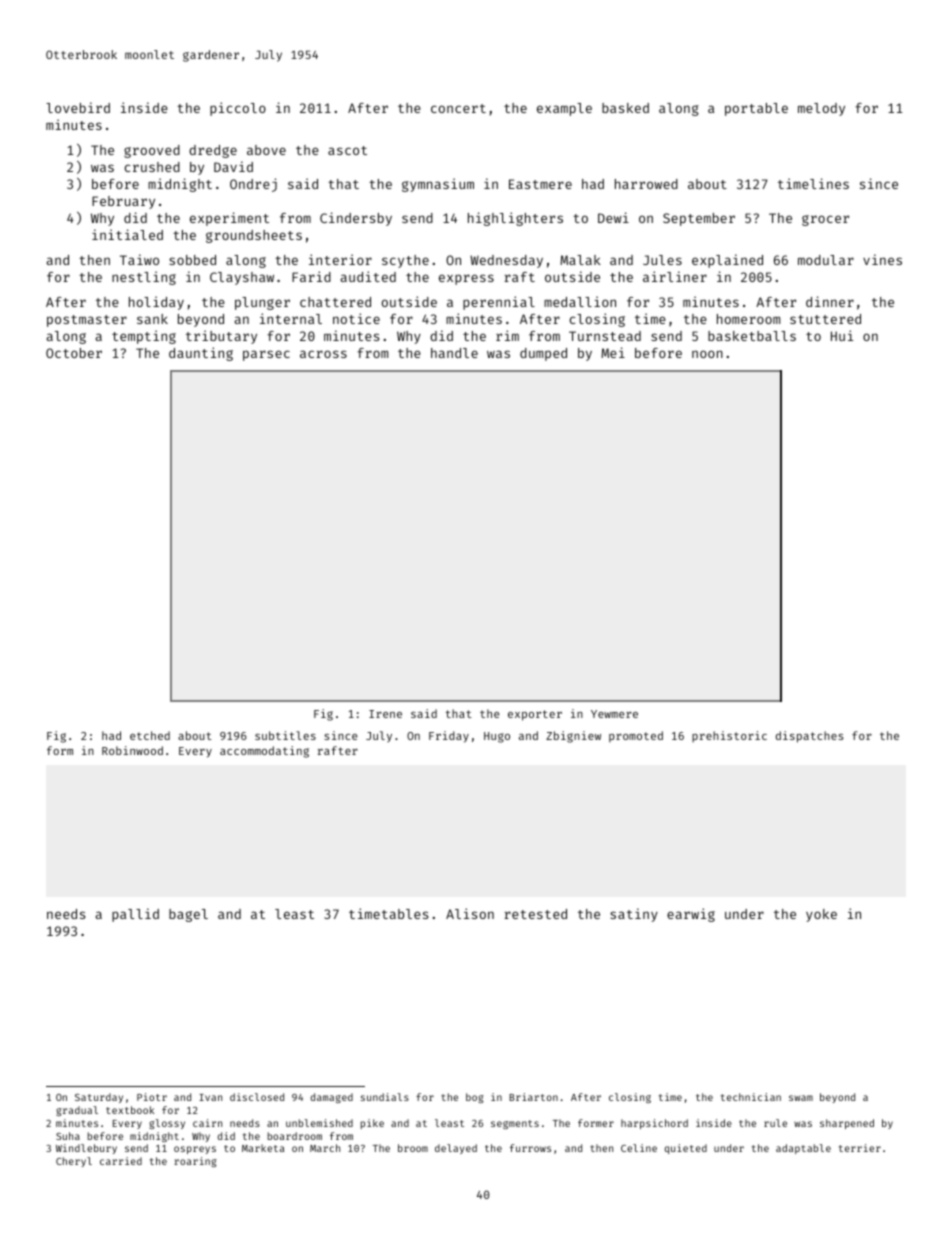  I want to click on daunting, so click(201, 354).
